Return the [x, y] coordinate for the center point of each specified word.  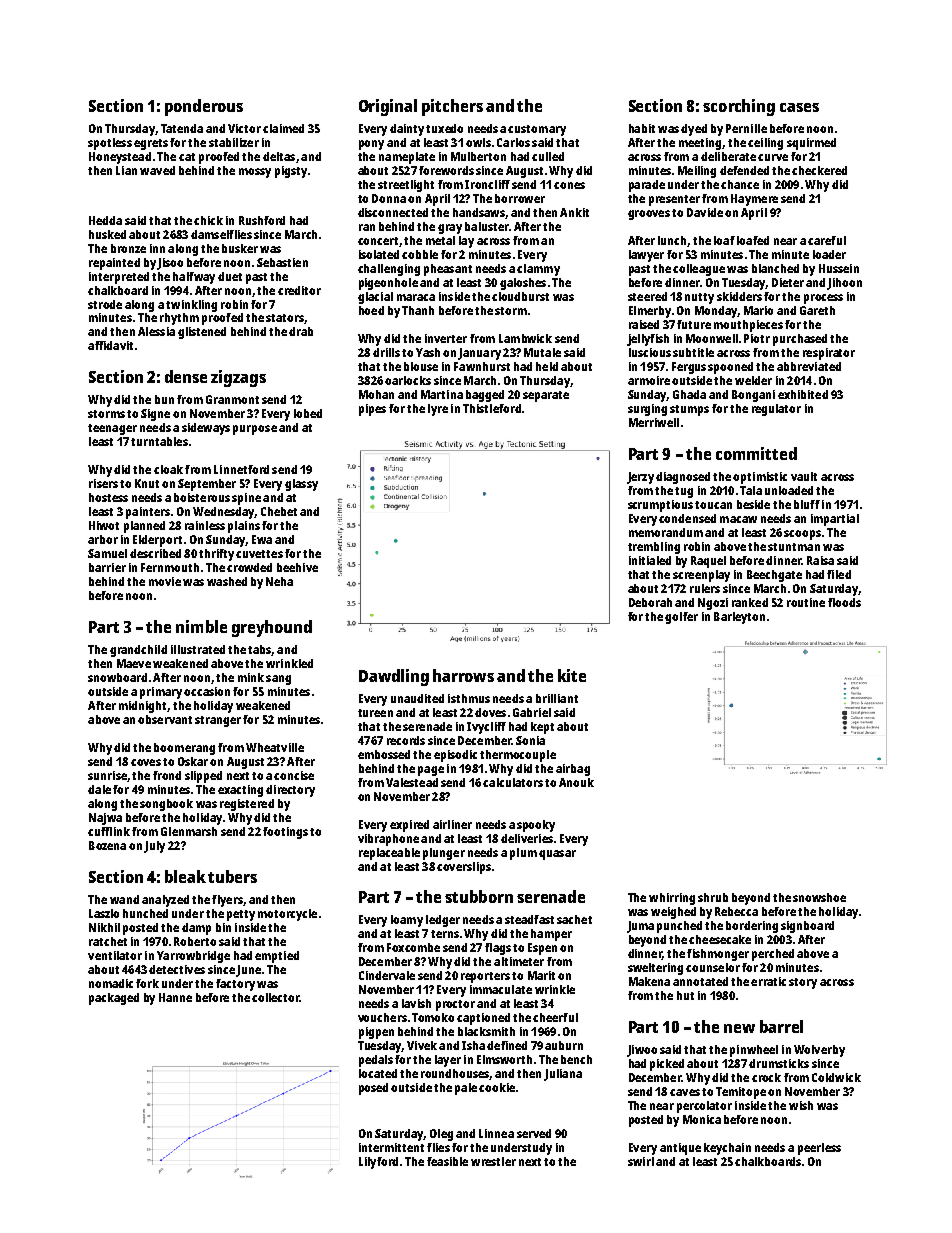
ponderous [204, 107]
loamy [407, 921]
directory [290, 791]
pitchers [452, 107]
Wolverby [819, 1051]
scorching [739, 107]
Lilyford [378, 1163]
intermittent [391, 1147]
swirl [641, 1161]
